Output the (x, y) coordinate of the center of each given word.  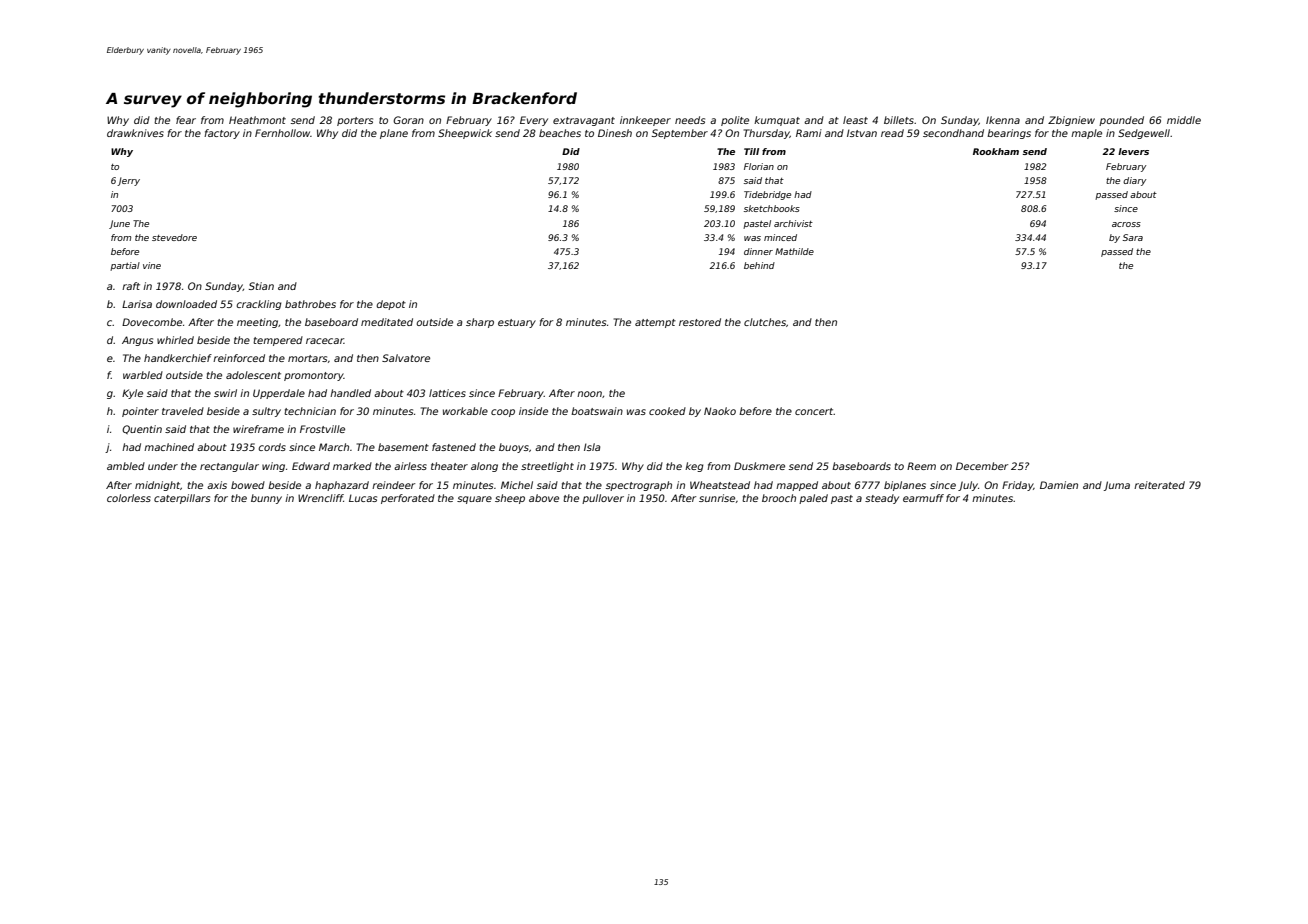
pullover (603, 499)
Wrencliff (320, 498)
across (1126, 224)
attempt (655, 323)
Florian (759, 166)
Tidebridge (767, 195)
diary (1134, 181)
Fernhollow (282, 133)
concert (814, 411)
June (119, 224)
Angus (137, 341)
